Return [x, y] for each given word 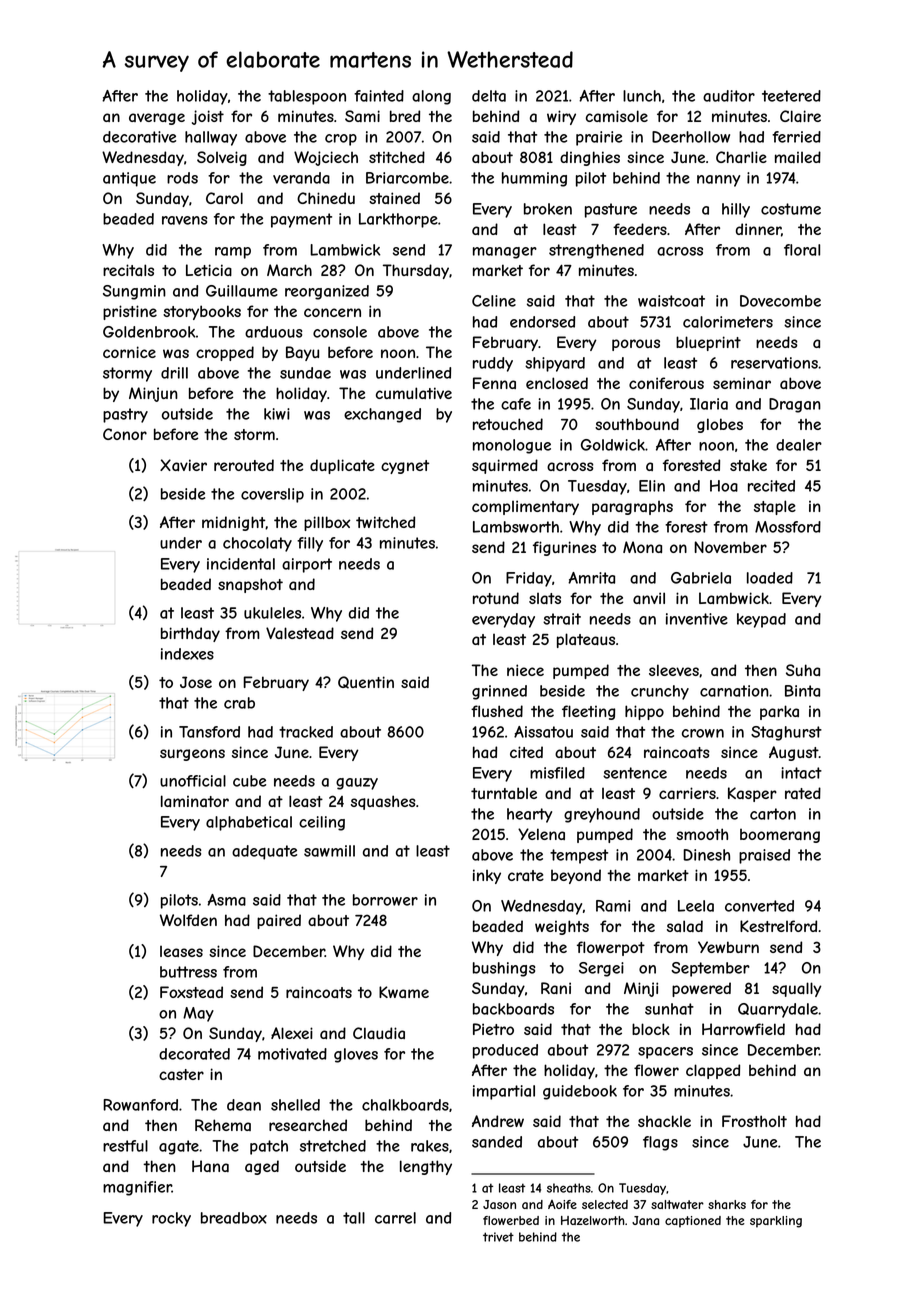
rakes [430, 1146]
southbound [637, 424]
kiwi [277, 414]
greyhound [602, 815]
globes [720, 425]
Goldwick [613, 445]
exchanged [382, 415]
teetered [791, 96]
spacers [665, 1053]
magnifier [137, 1188]
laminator [195, 801]
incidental [241, 564]
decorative [139, 137]
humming [534, 179]
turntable [504, 793]
